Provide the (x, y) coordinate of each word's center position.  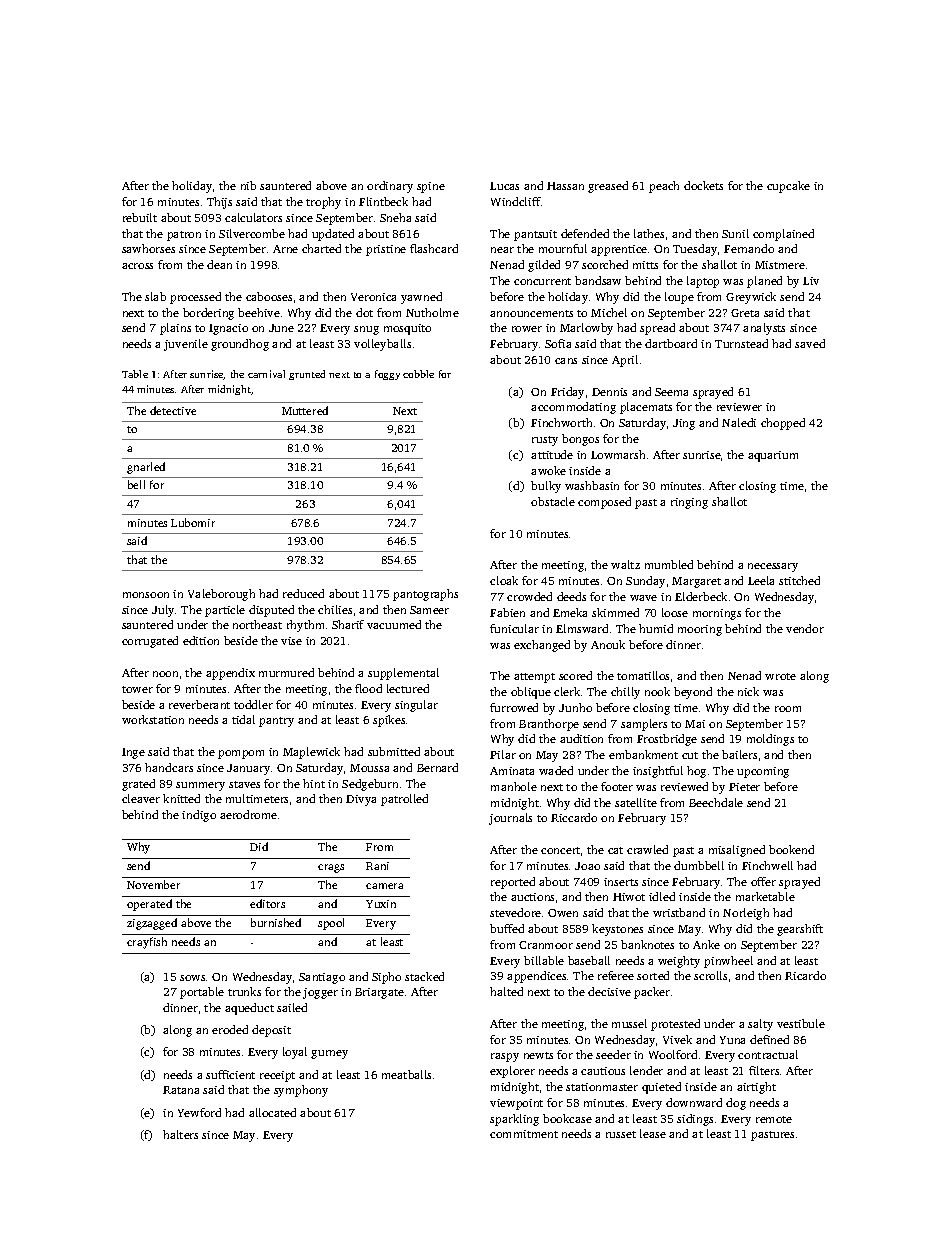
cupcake (788, 187)
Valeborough (221, 595)
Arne (285, 249)
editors (267, 903)
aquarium (773, 456)
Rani (377, 866)
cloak (504, 580)
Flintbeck (383, 201)
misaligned (737, 851)
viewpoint (516, 1104)
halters (180, 1134)
